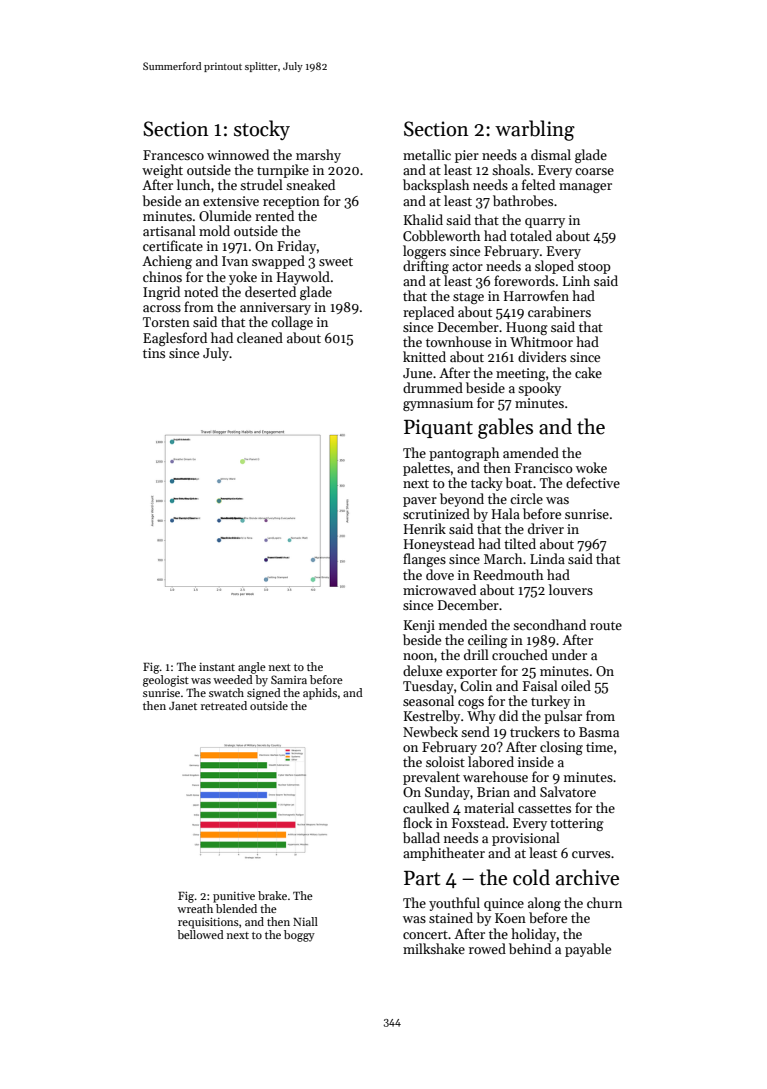 The height and width of the document is (1089, 767). Describe the element at coordinates (292, 323) in the document. I see `collage` at that location.
